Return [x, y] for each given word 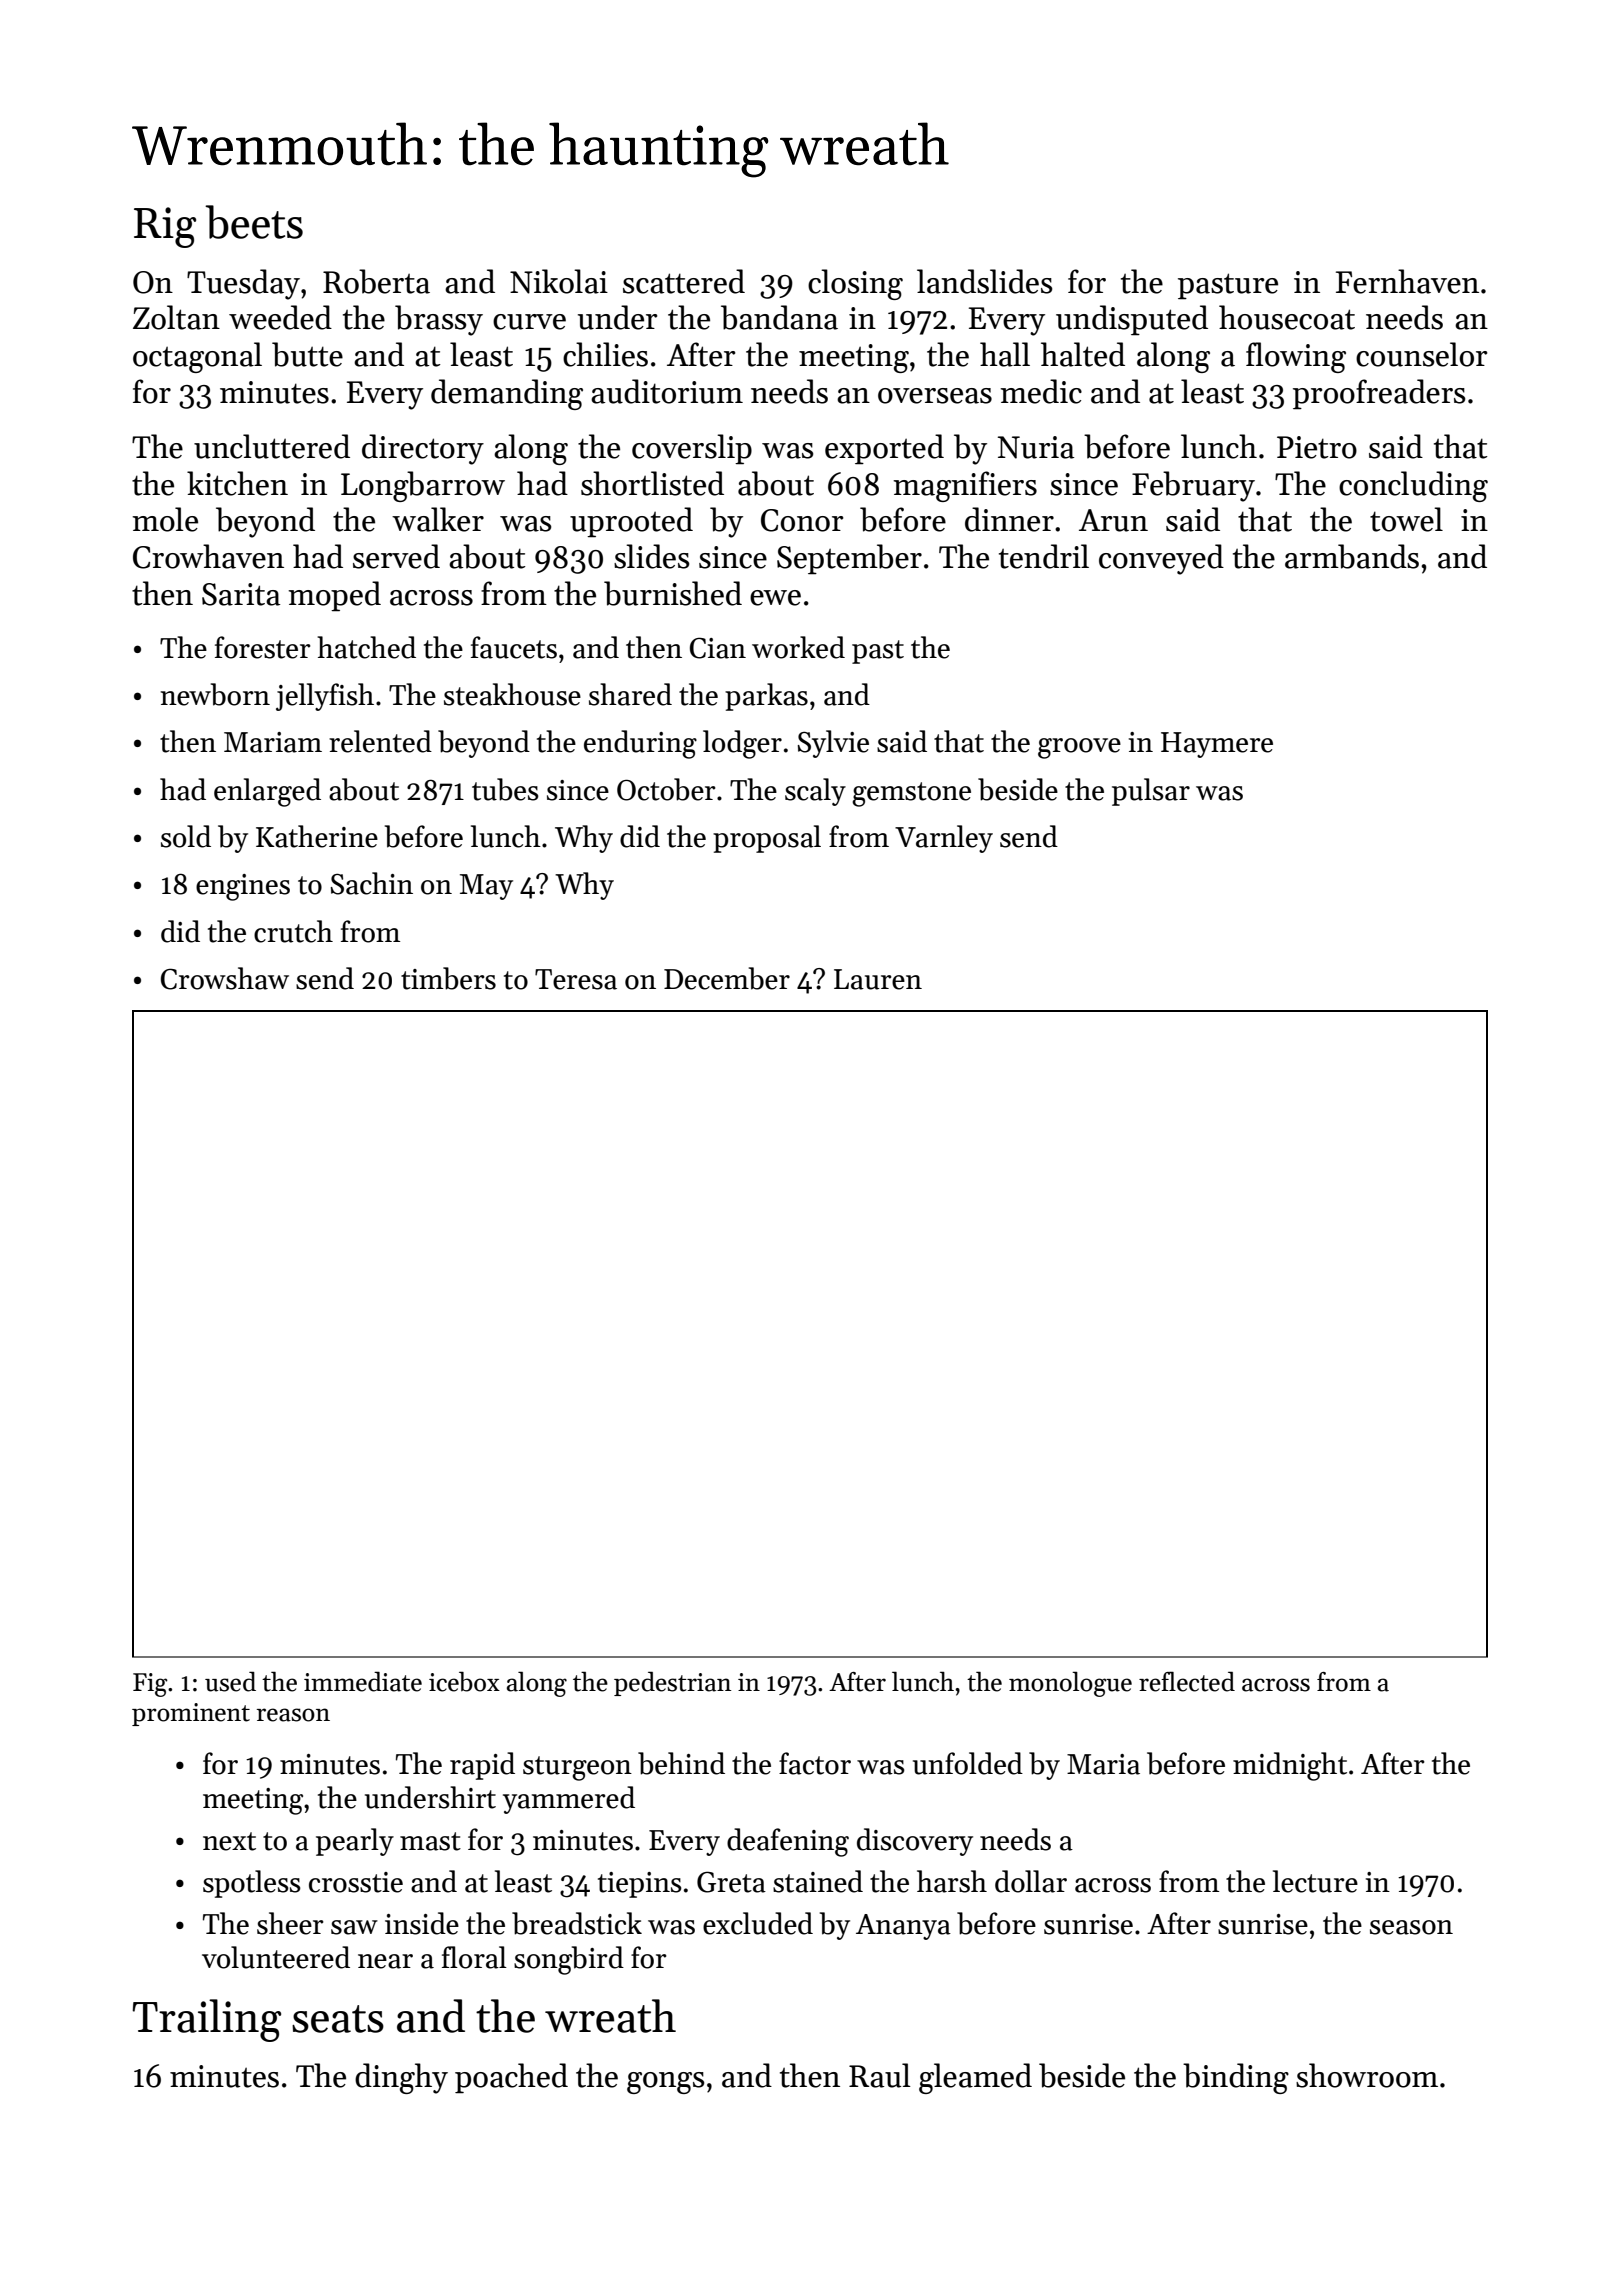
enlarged [267, 792]
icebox [464, 1681]
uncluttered [272, 446]
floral [474, 1957]
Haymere [1217, 745]
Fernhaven [1407, 281]
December [727, 978]
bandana [779, 317]
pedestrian [672, 1683]
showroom [1367, 2075]
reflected [1187, 1681]
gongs [665, 2083]
